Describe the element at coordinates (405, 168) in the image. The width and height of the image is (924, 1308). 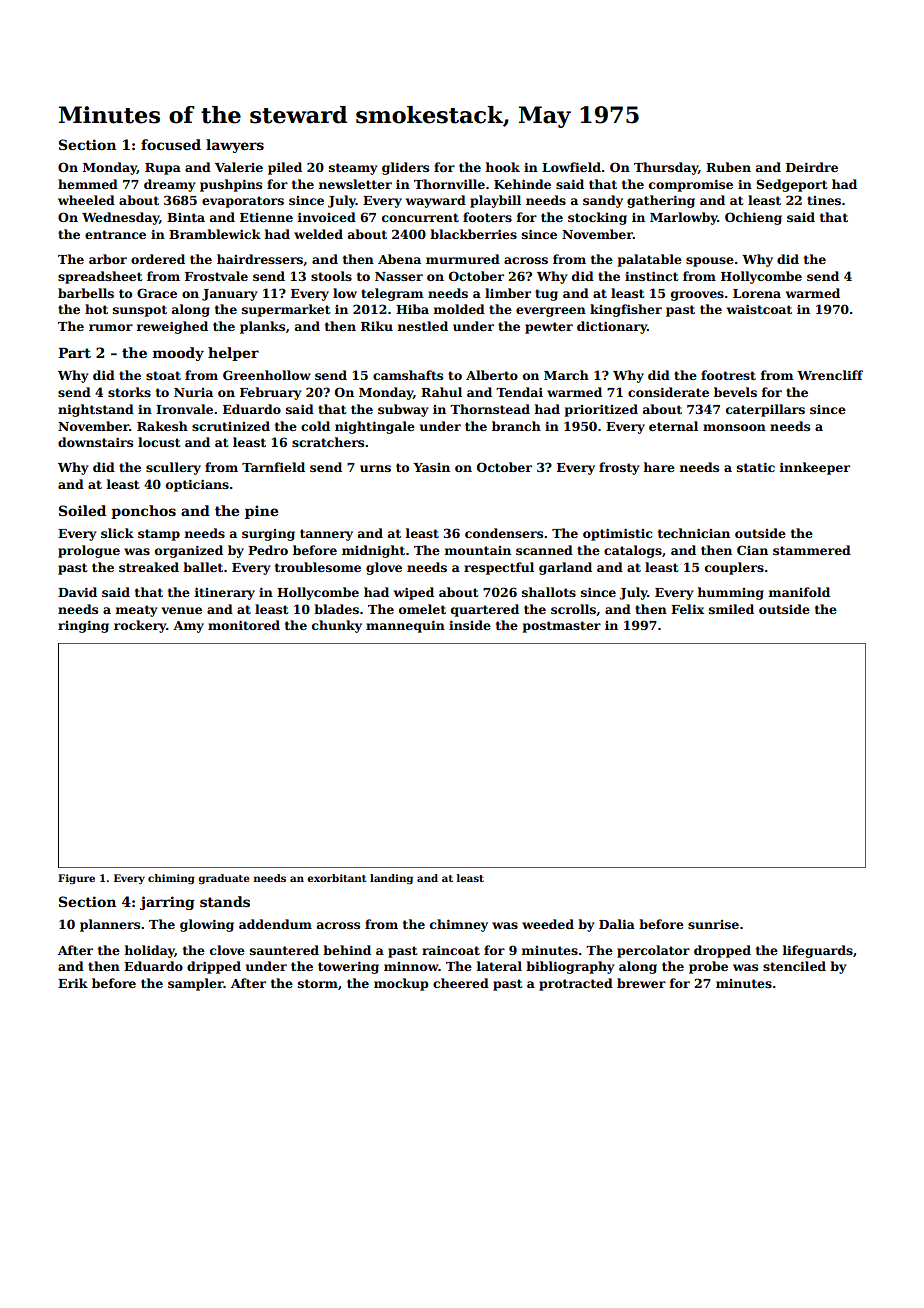
I see `gliders` at that location.
